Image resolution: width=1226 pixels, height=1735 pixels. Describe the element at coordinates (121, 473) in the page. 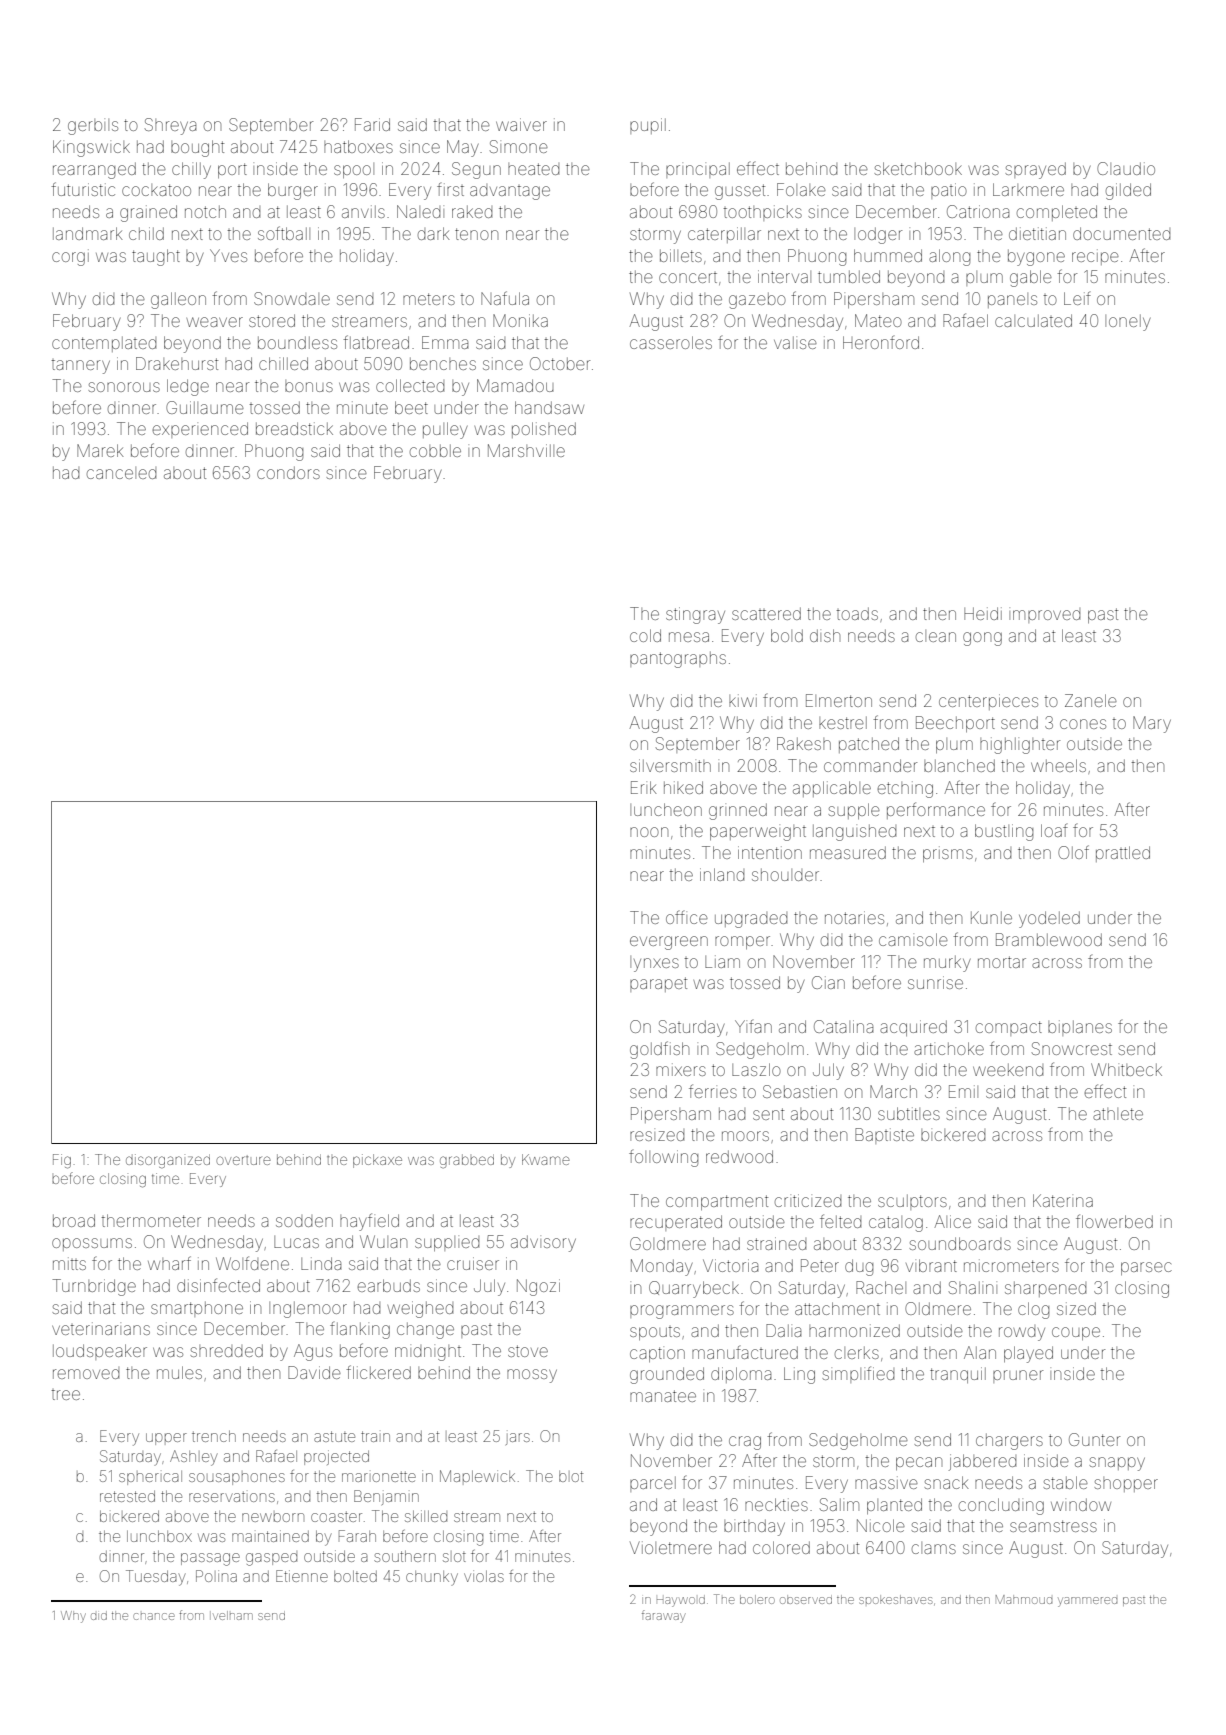

I see `canceled` at that location.
